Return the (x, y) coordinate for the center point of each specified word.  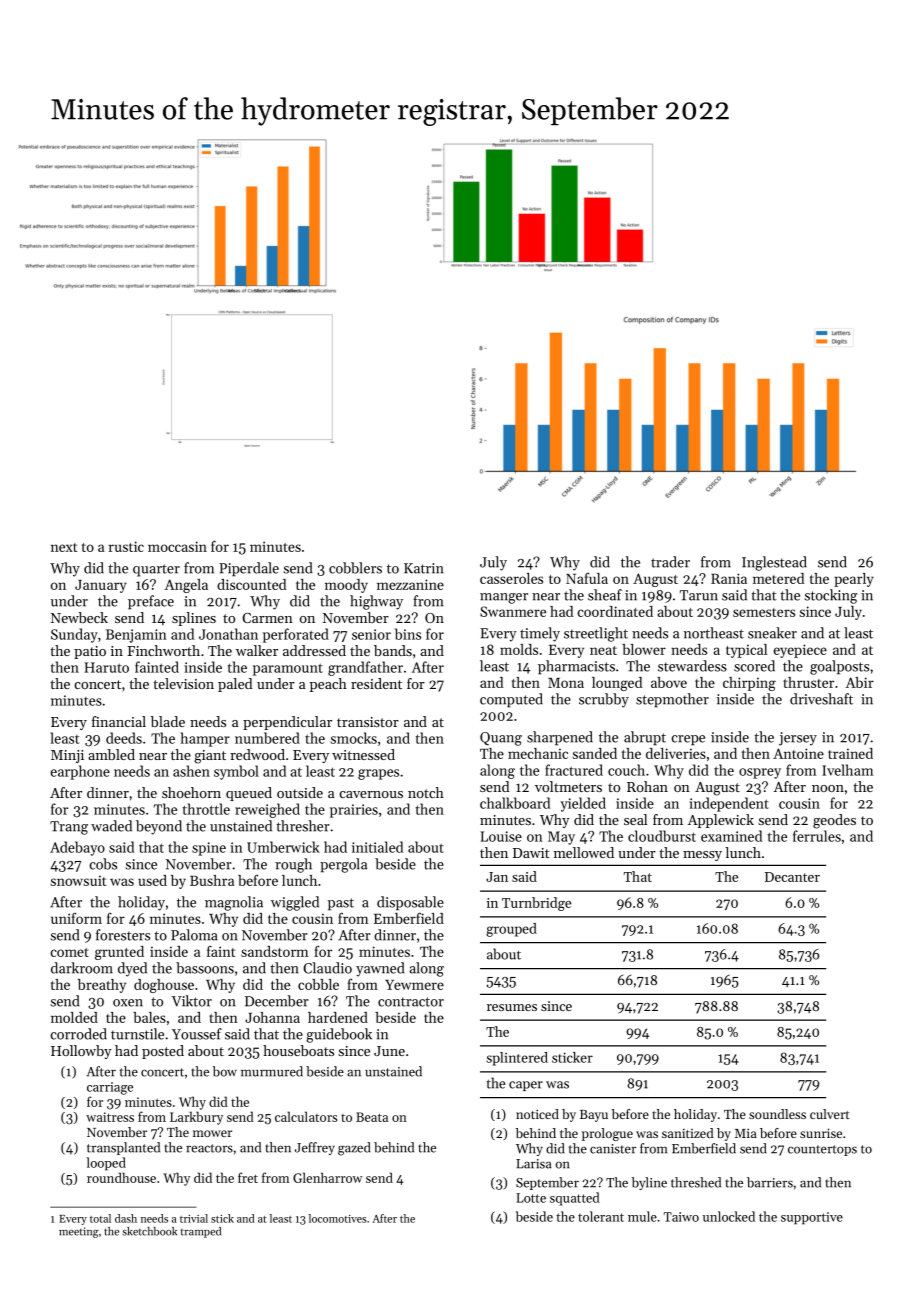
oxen (128, 1003)
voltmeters (568, 786)
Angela (186, 586)
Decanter (792, 877)
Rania (729, 578)
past (341, 904)
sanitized (688, 1133)
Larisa (534, 1164)
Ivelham (847, 770)
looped (106, 1164)
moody (346, 586)
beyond (159, 827)
